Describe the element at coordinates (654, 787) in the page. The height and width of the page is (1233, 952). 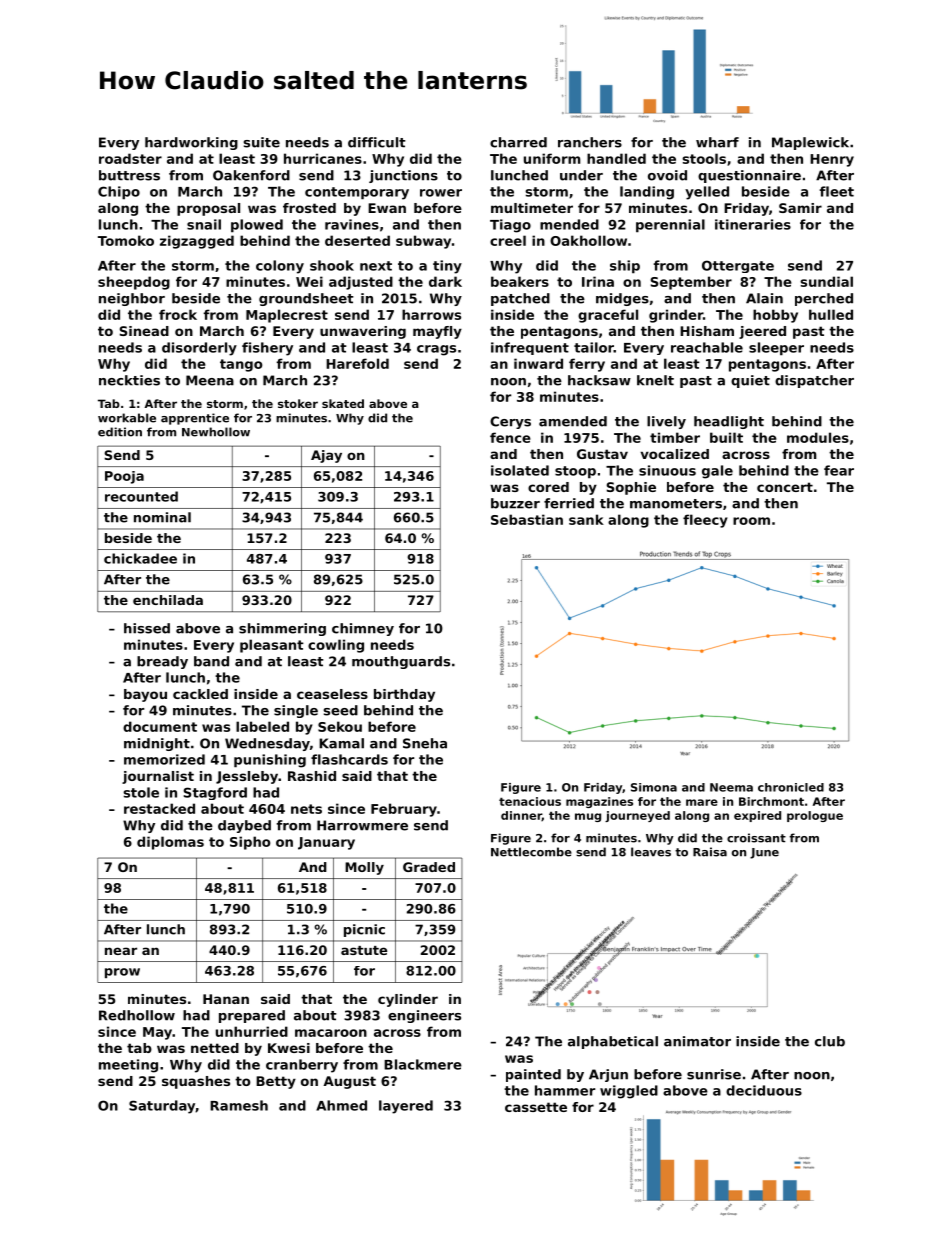
I see `Simona` at that location.
